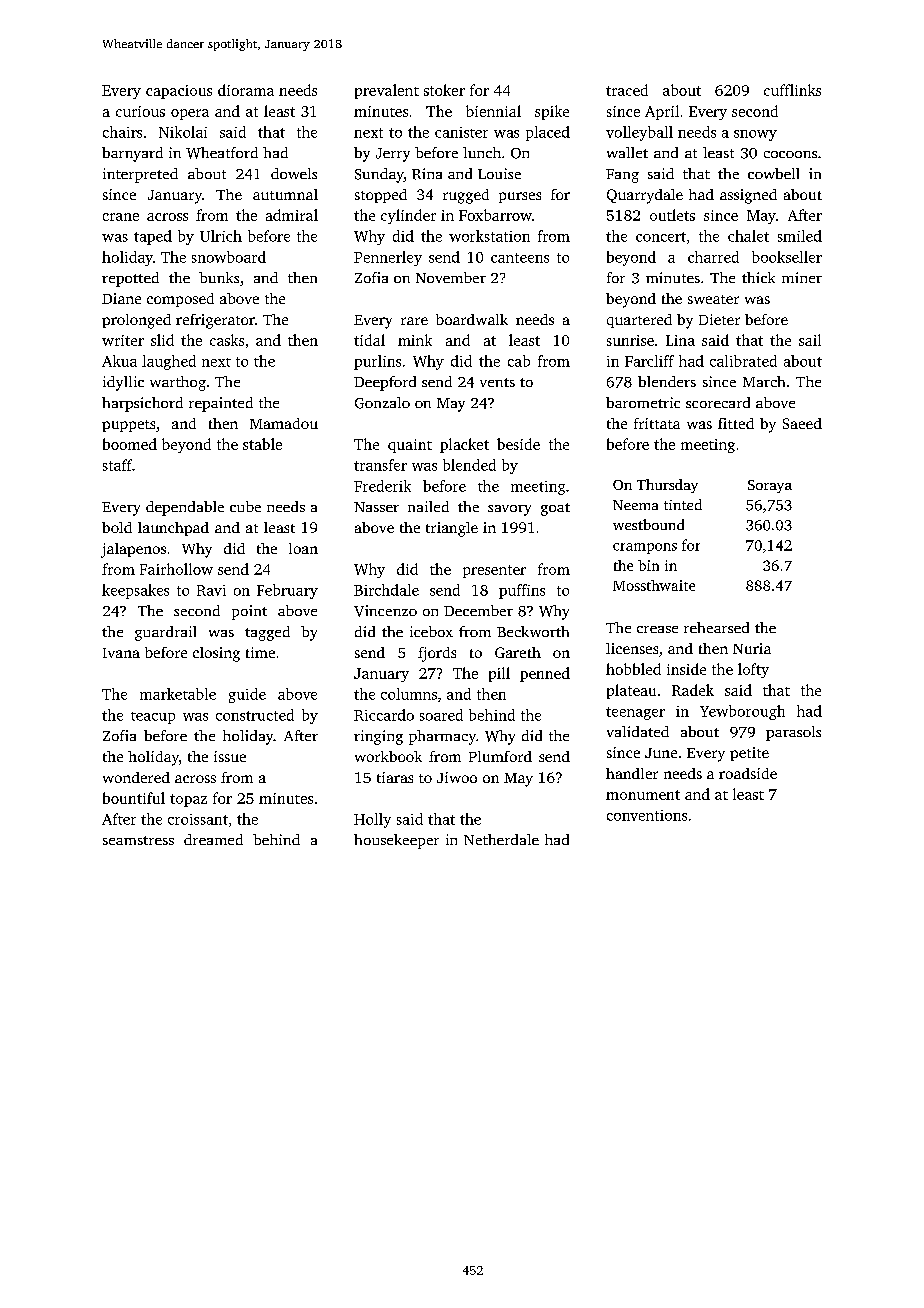  Describe the element at coordinates (533, 631) in the screenshot. I see `Beckworth` at that location.
